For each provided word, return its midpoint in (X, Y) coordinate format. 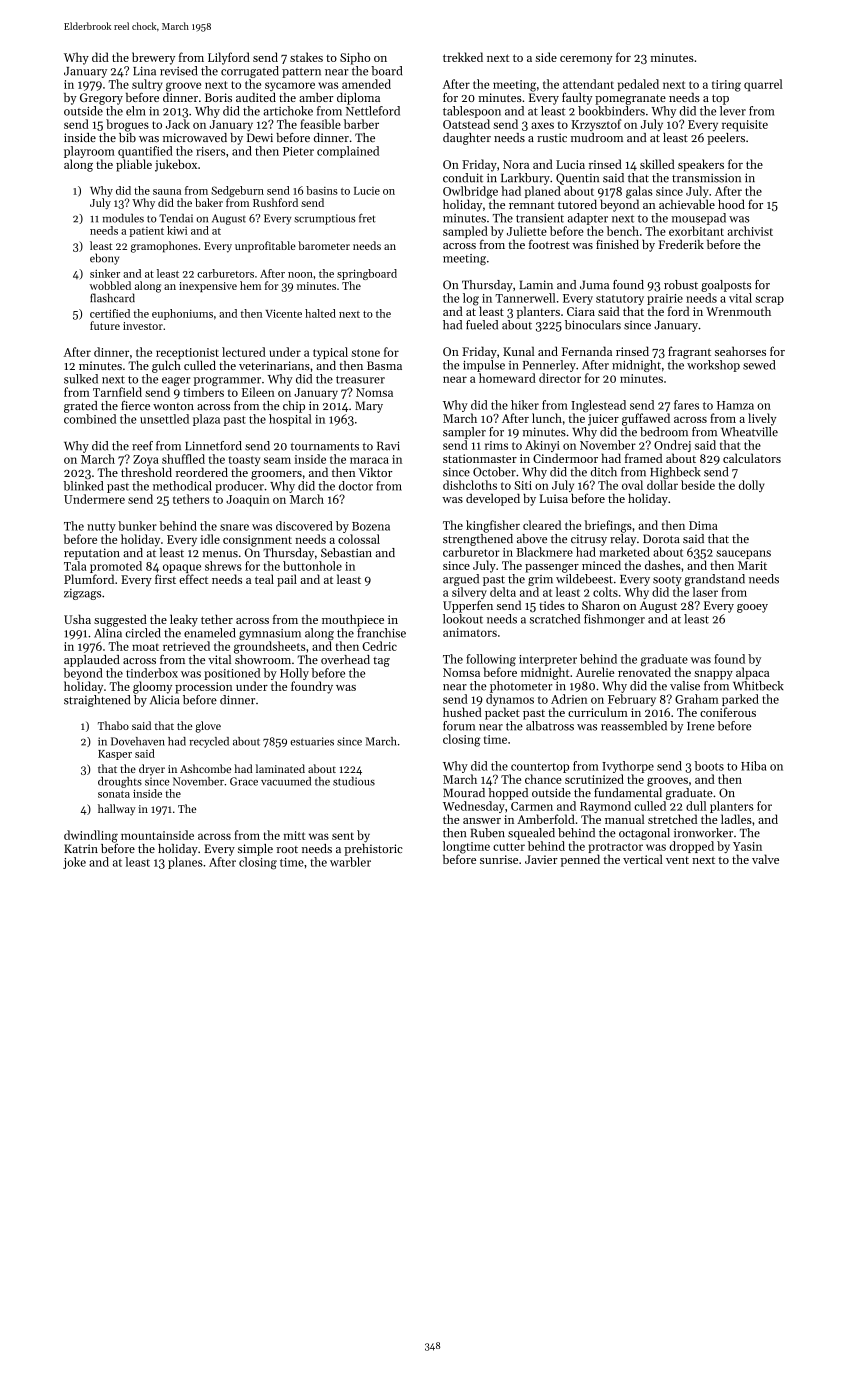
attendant (588, 84)
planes (185, 863)
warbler (350, 862)
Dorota (661, 539)
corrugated (250, 72)
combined (90, 419)
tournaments (325, 447)
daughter (467, 139)
